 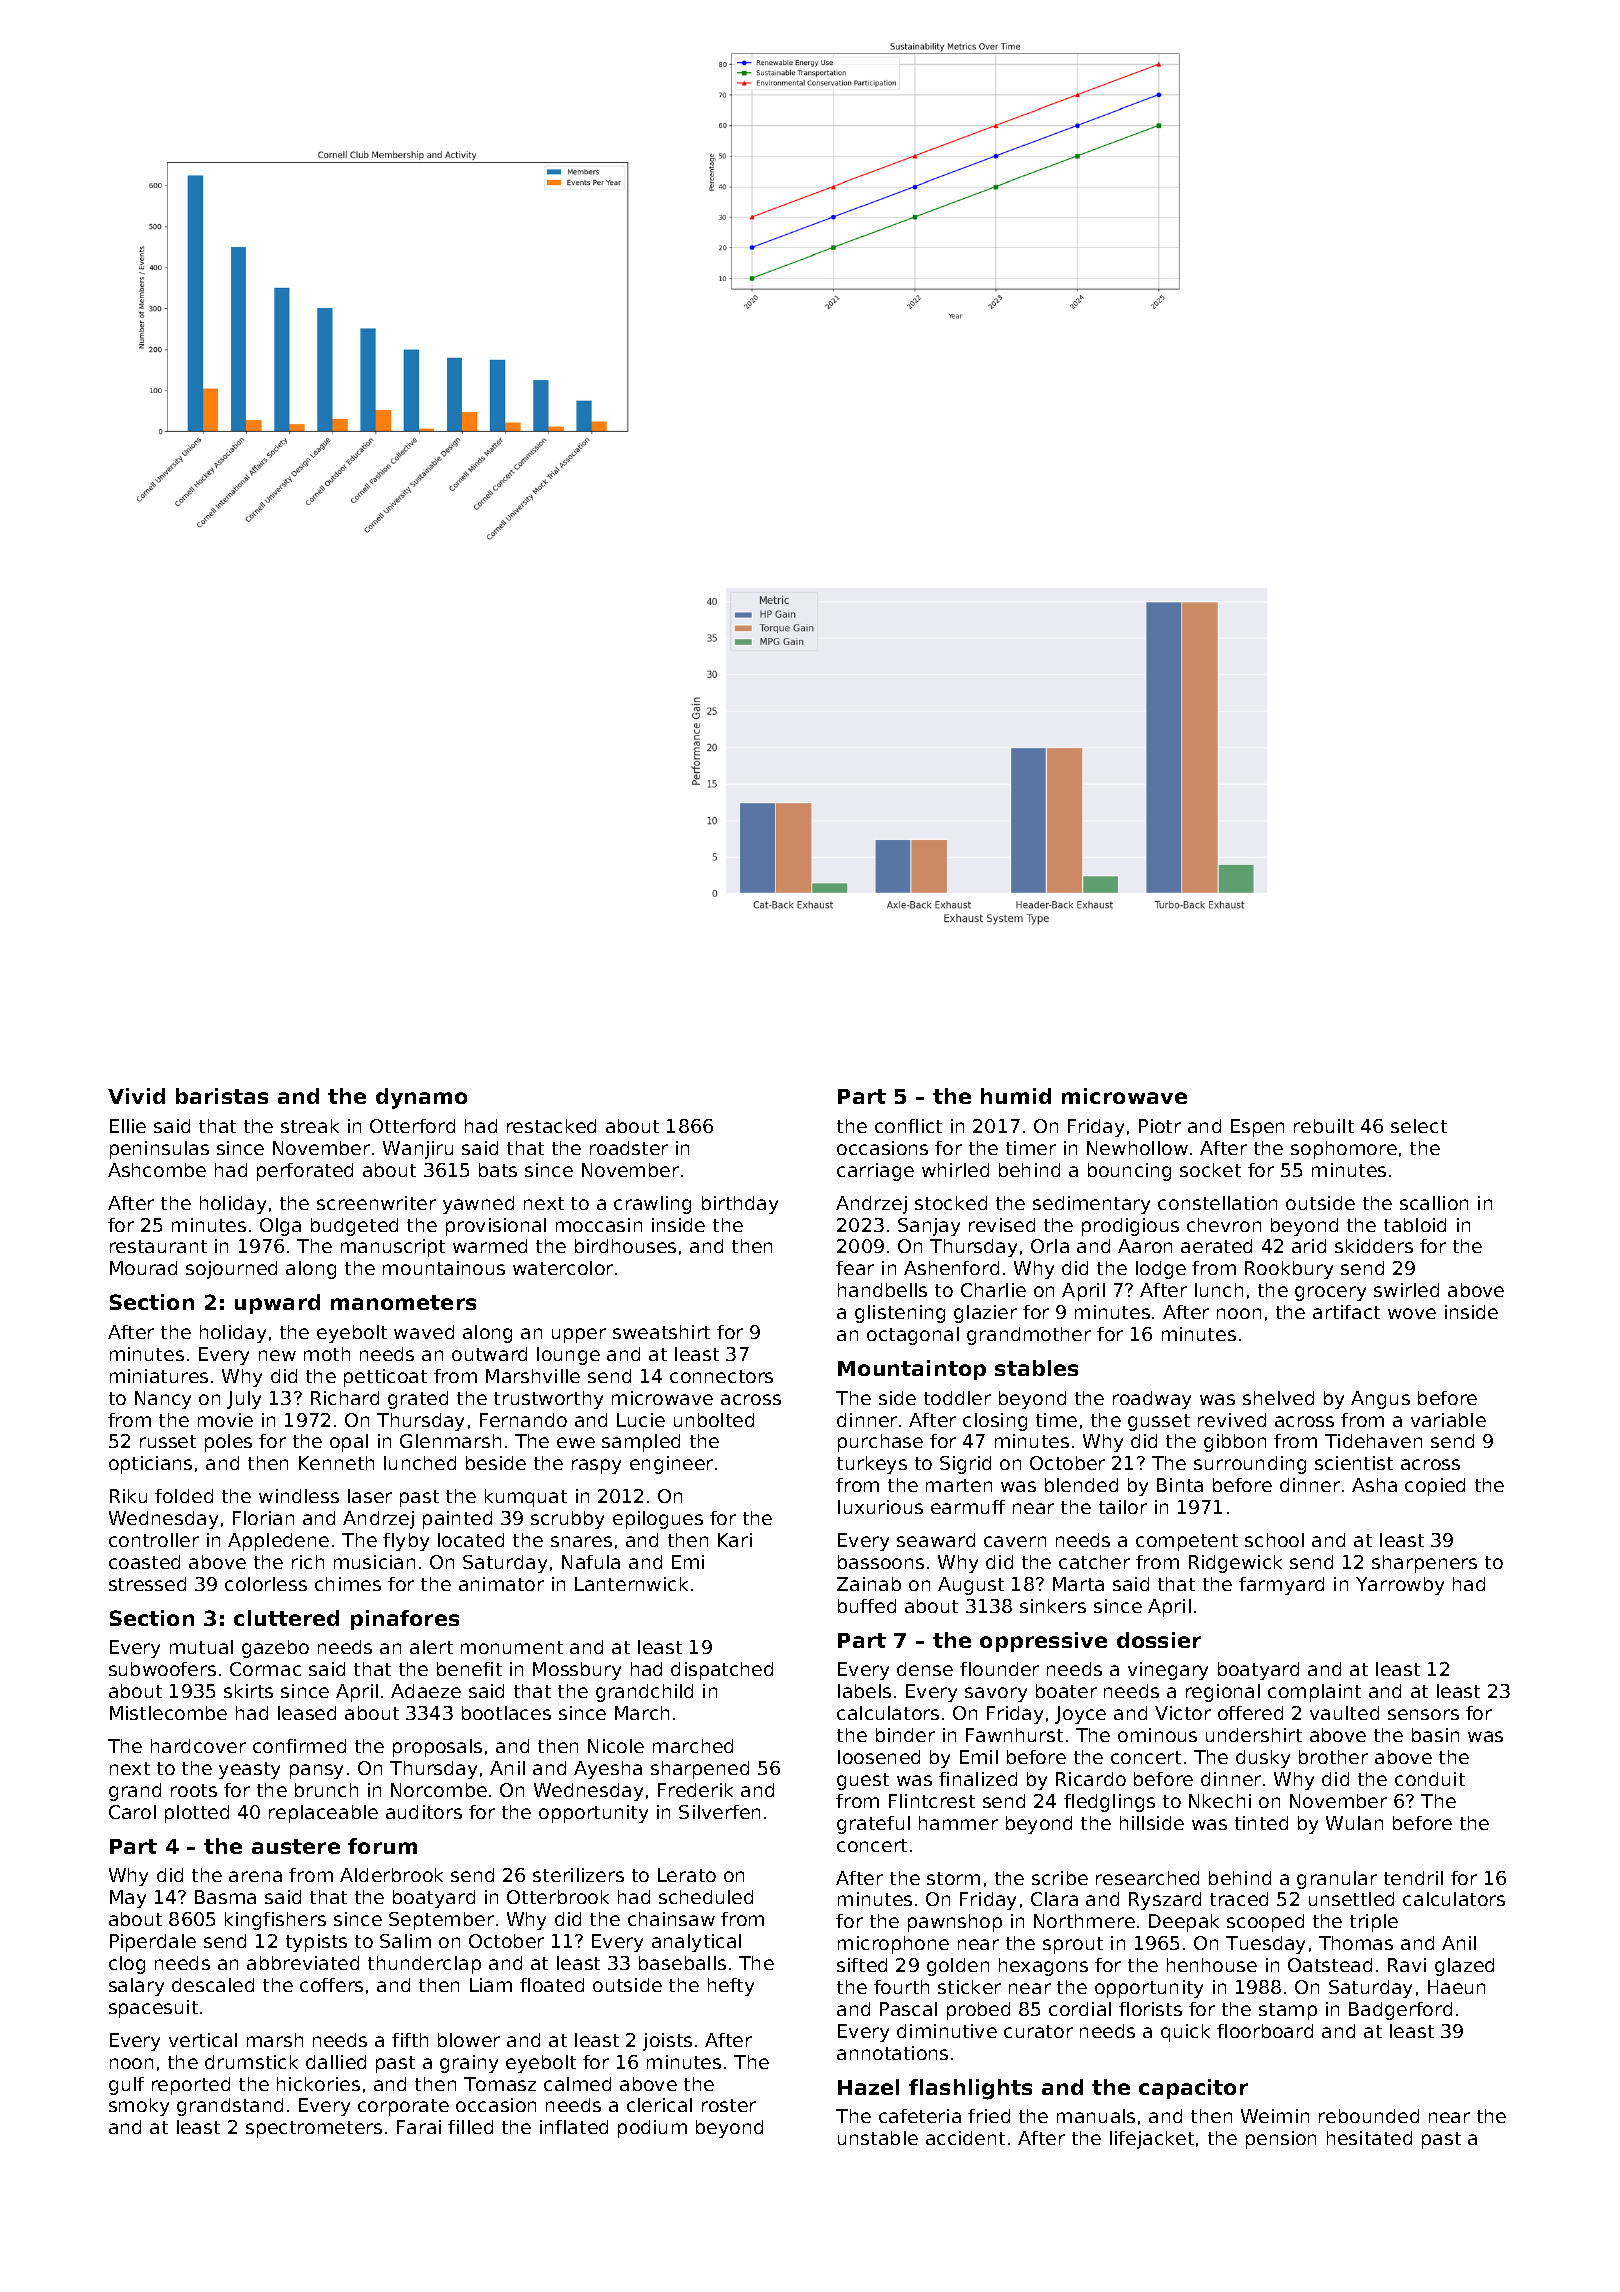 What do you see at coordinates (222, 1096) in the image?
I see `baristas` at bounding box center [222, 1096].
